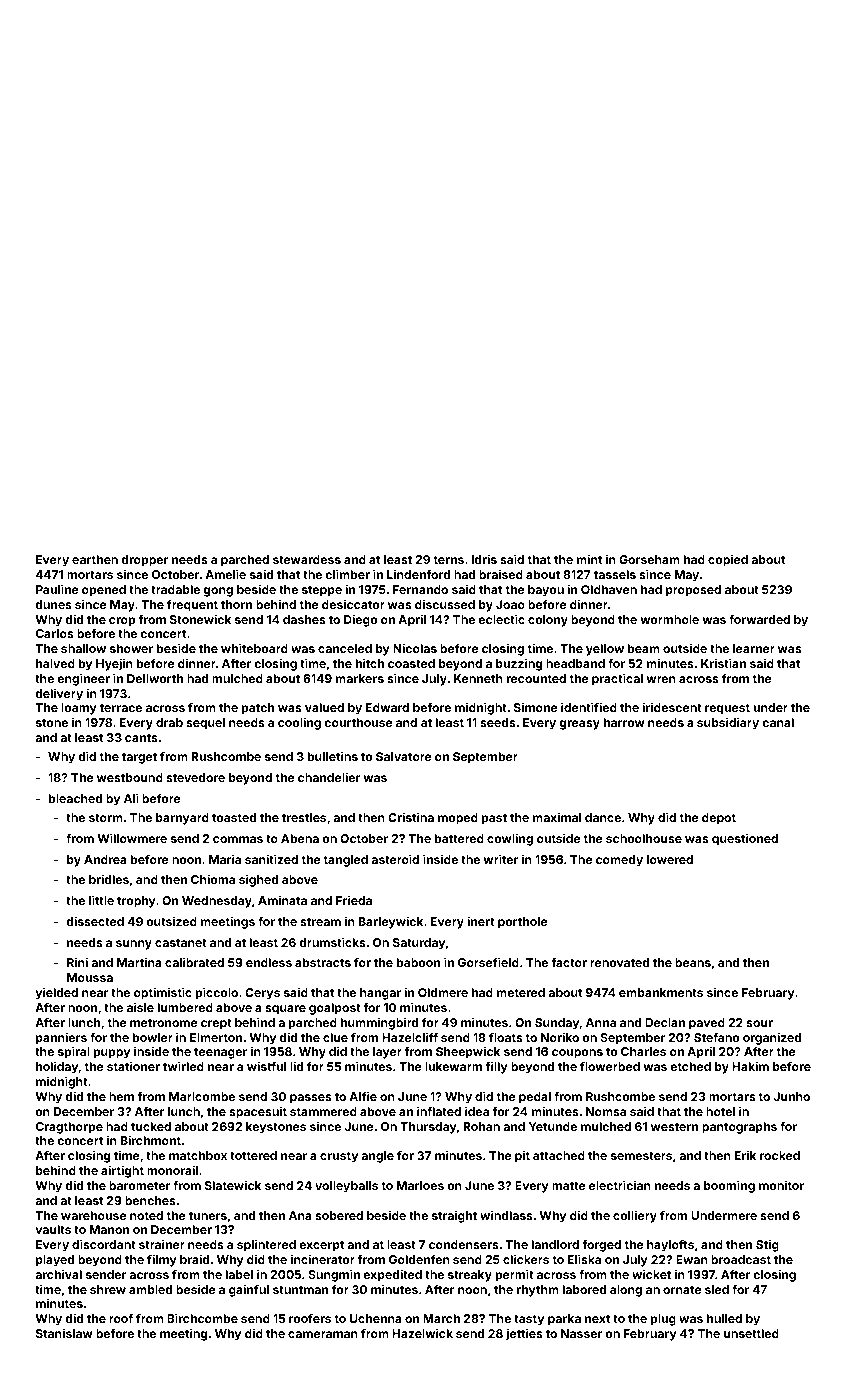 This page has height=1400, width=849. What do you see at coordinates (380, 994) in the page?
I see `hangar` at bounding box center [380, 994].
